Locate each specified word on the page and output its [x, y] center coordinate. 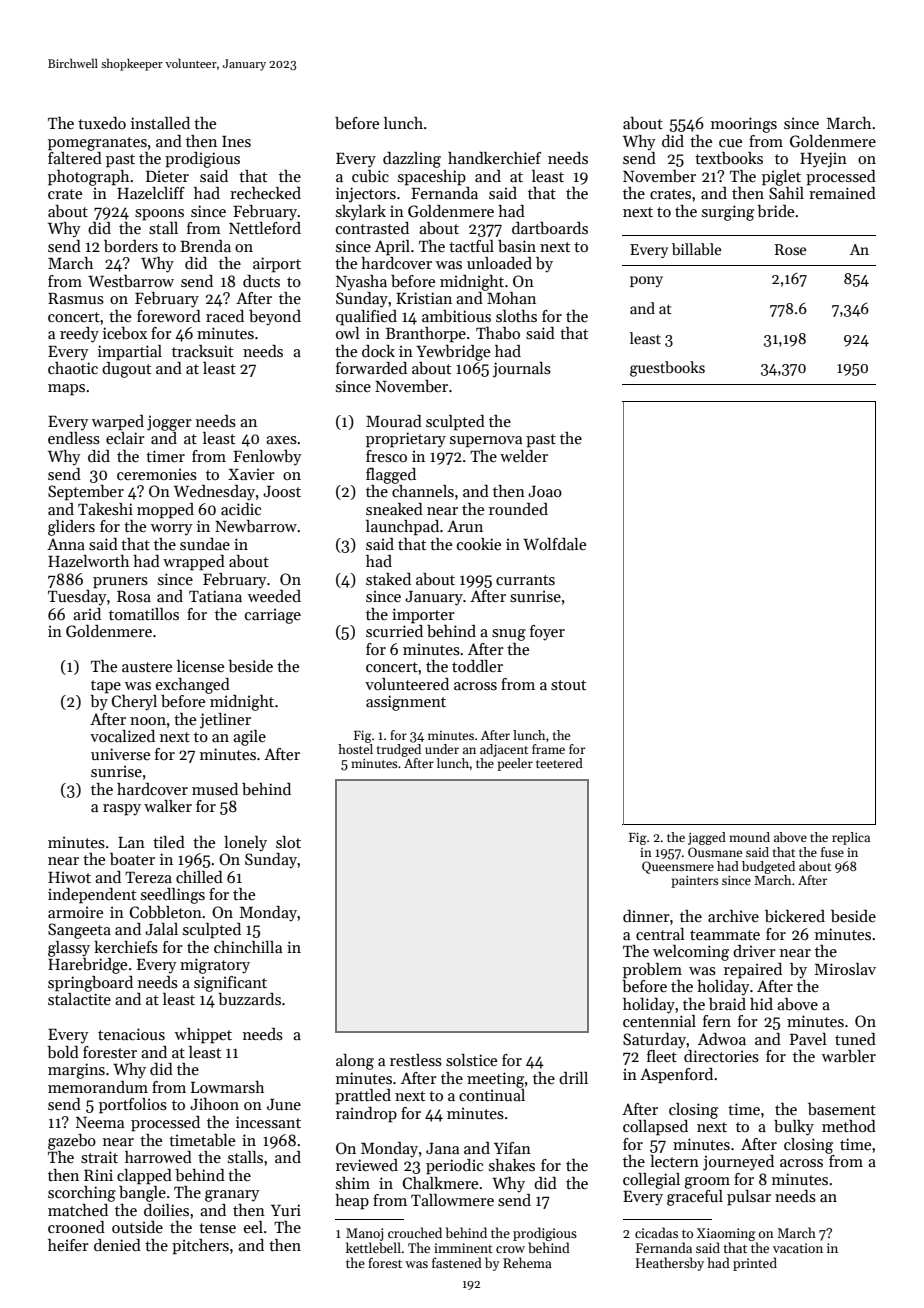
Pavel [808, 1039]
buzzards [249, 999]
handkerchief [494, 158]
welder [524, 456]
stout [568, 685]
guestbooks [667, 369]
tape [106, 687]
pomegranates [97, 144]
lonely [245, 844]
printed [755, 1264]
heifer [68, 1245]
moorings [744, 125]
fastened [457, 1262]
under [442, 749]
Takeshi [105, 509]
